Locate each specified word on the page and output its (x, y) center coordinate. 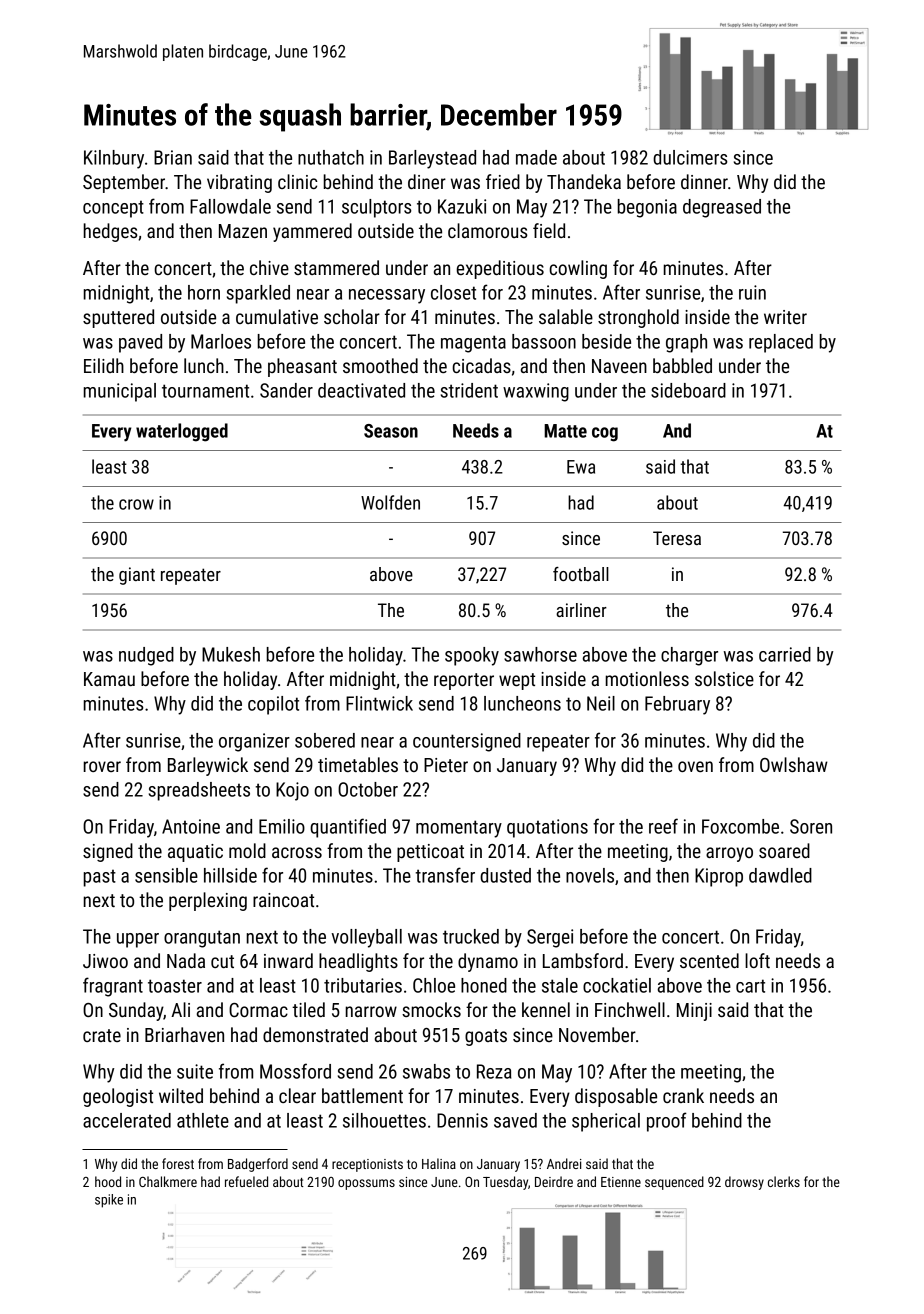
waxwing (536, 392)
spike (109, 1201)
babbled (682, 365)
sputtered (118, 318)
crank (683, 1095)
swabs (426, 1071)
